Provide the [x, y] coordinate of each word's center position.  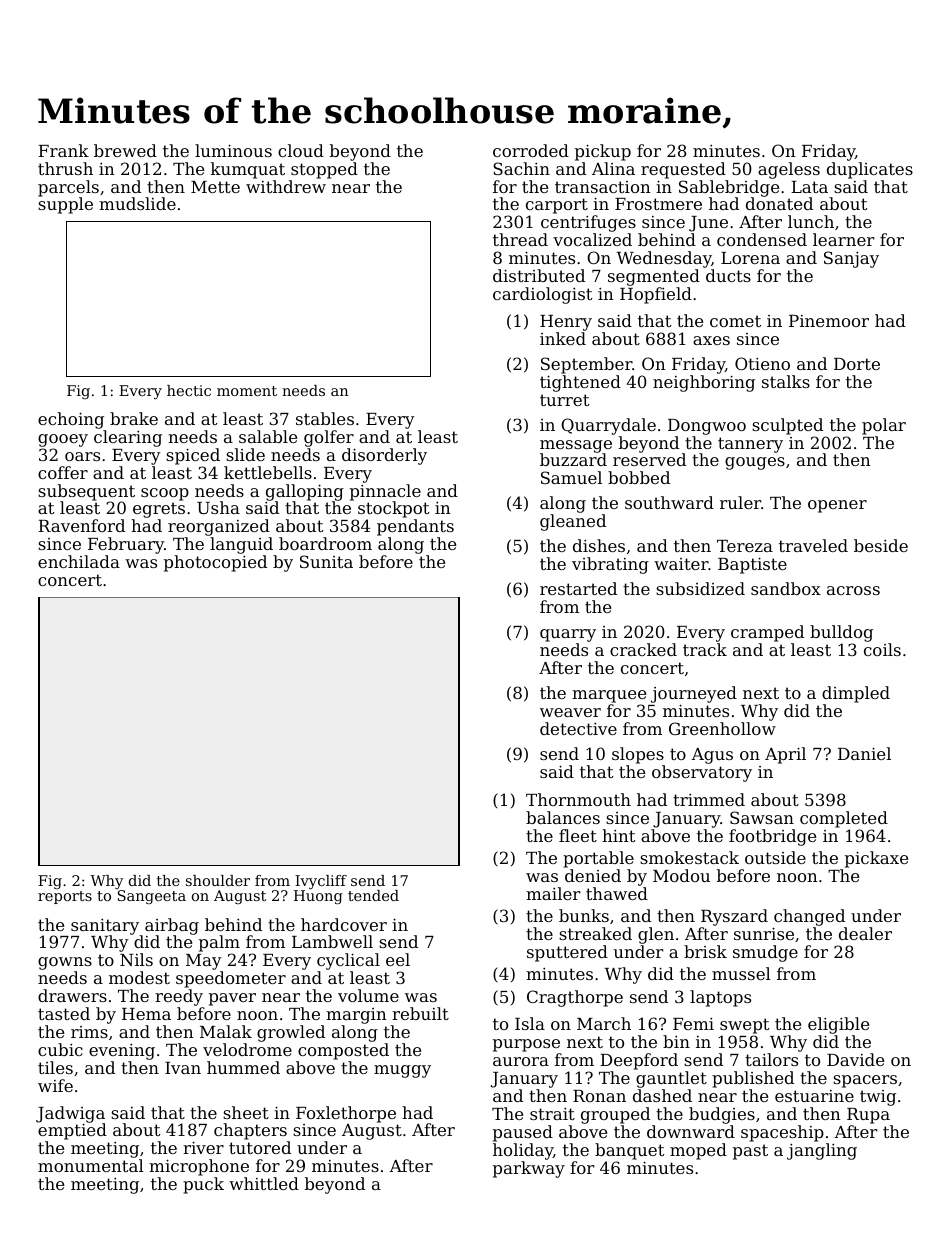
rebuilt [420, 1013]
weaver [570, 712]
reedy [179, 997]
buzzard [573, 460]
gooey [63, 440]
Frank [63, 150]
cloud [301, 150]
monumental [91, 1165]
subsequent [86, 492]
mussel [741, 973]
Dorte [857, 364]
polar [884, 426]
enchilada [79, 561]
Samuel [571, 477]
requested [683, 170]
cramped [767, 633]
